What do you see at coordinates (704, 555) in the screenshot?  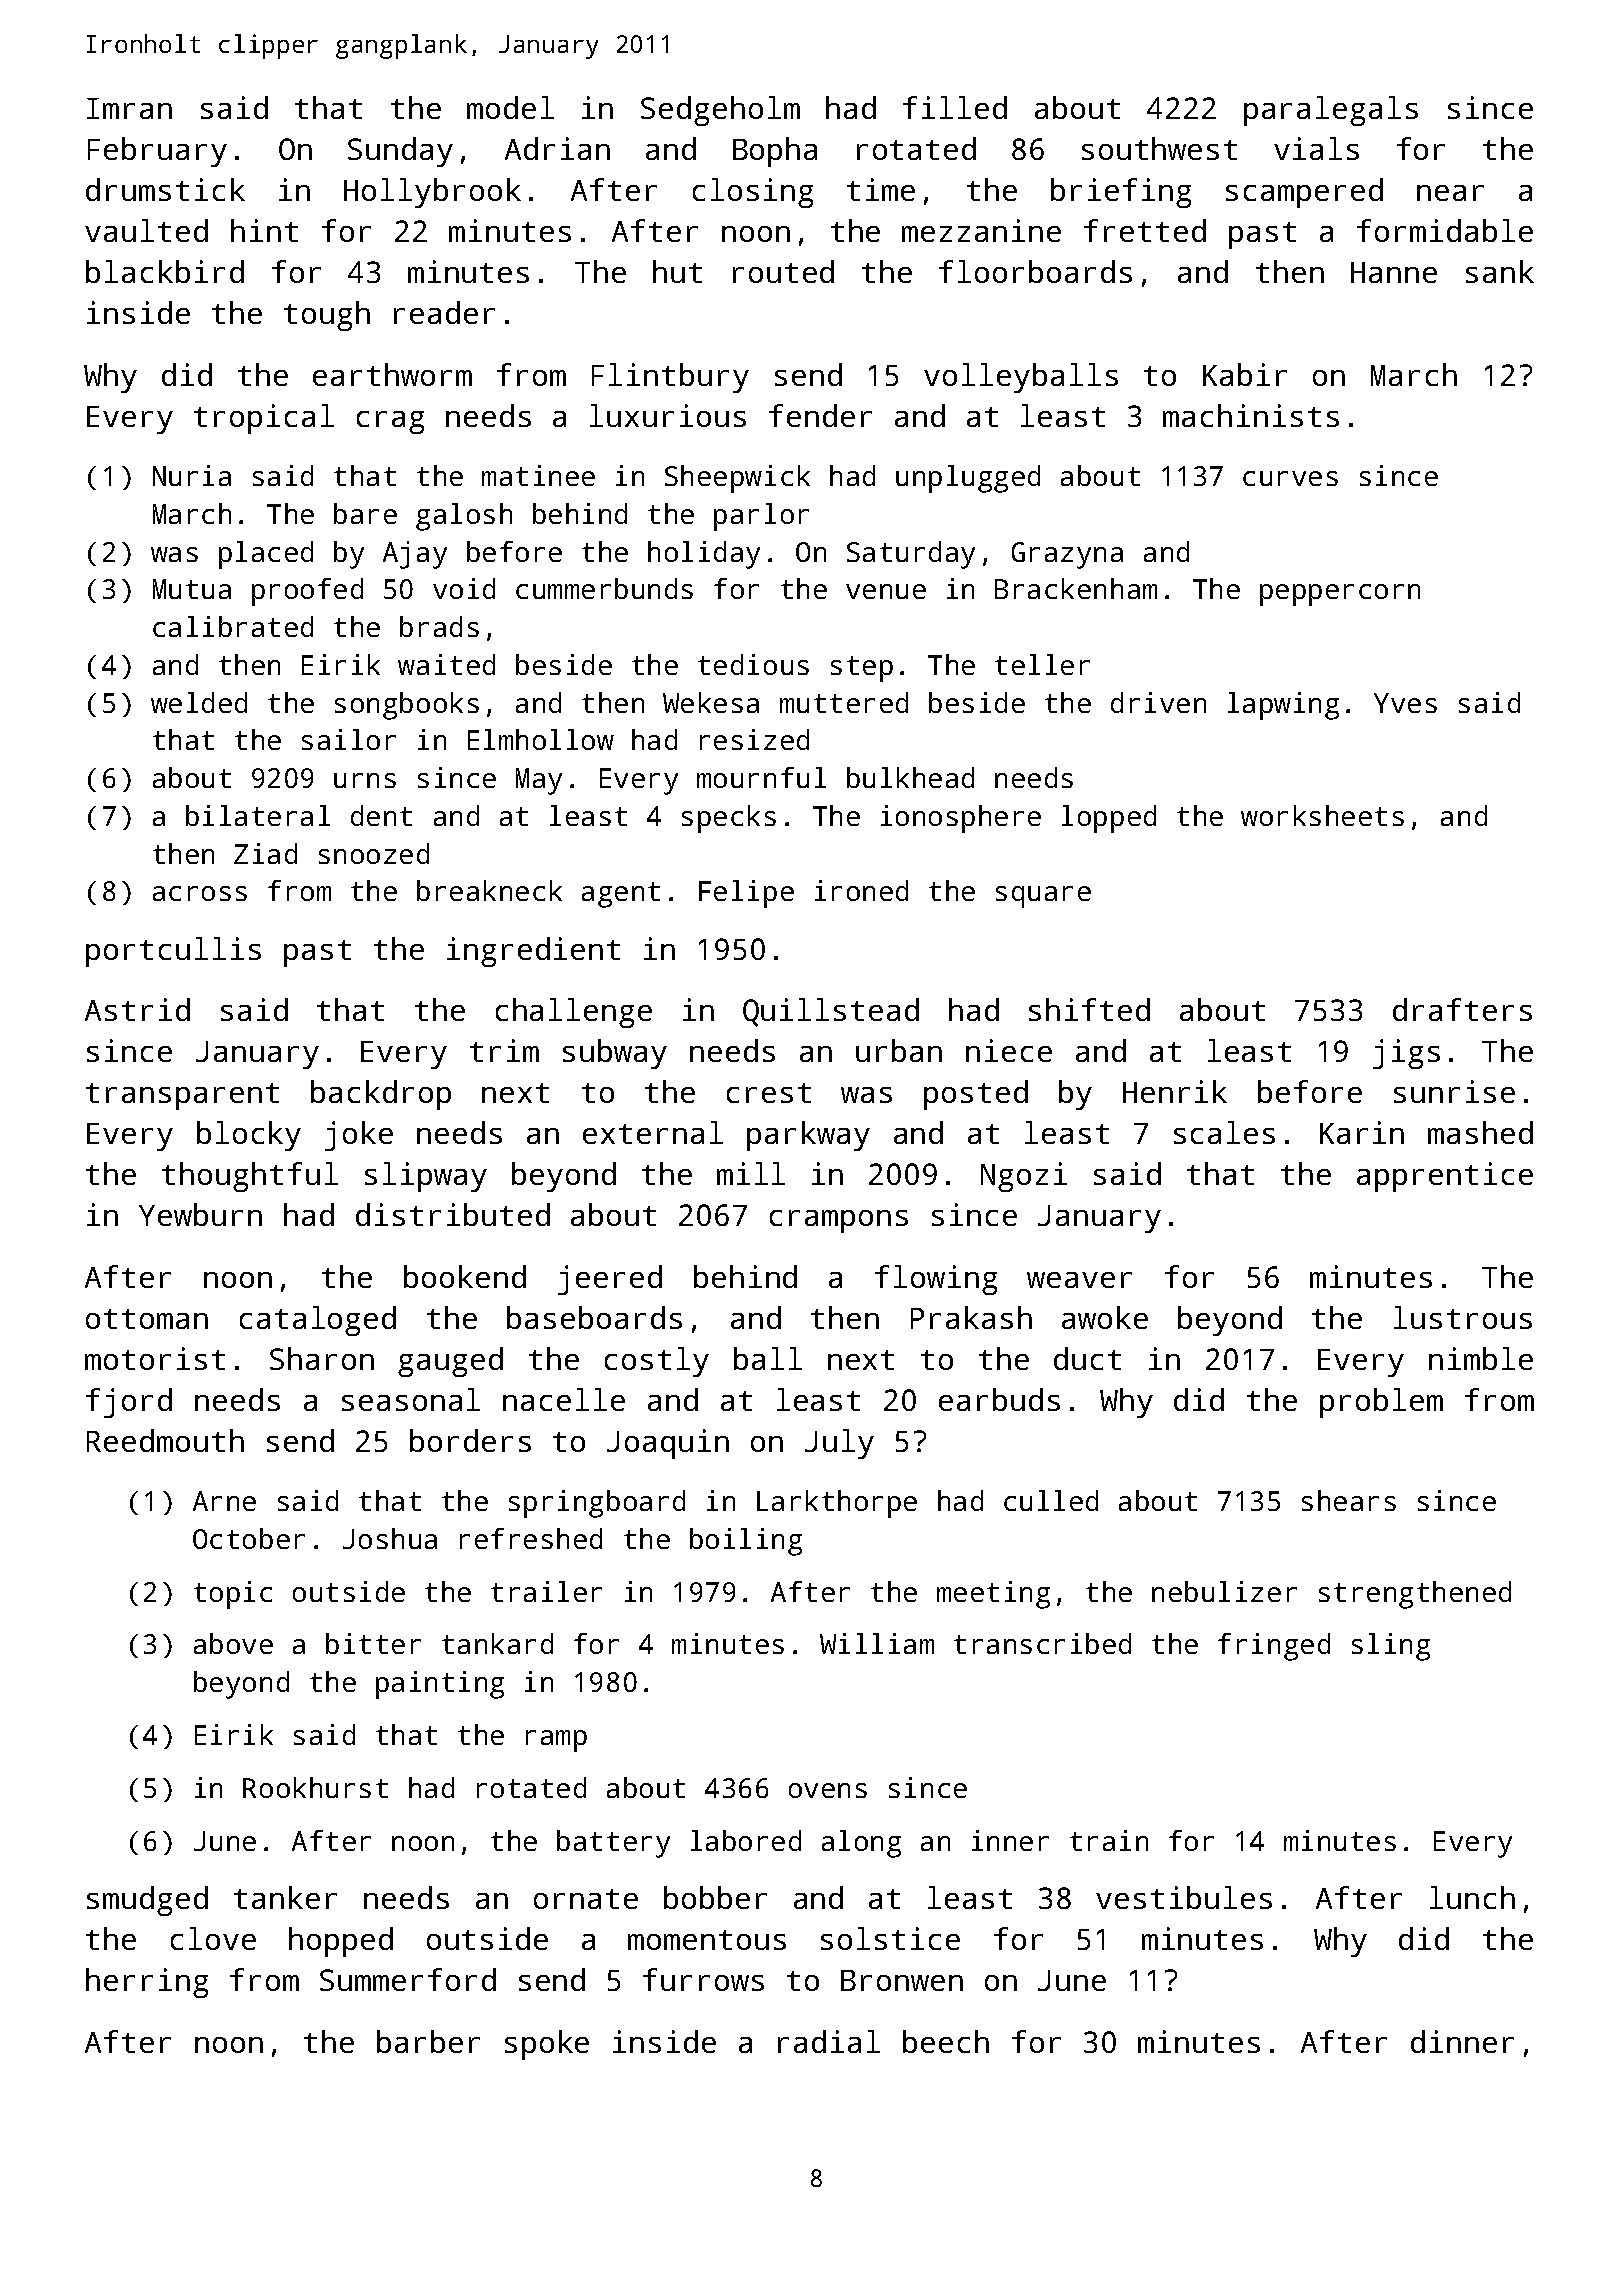 I see `holiday` at bounding box center [704, 555].
